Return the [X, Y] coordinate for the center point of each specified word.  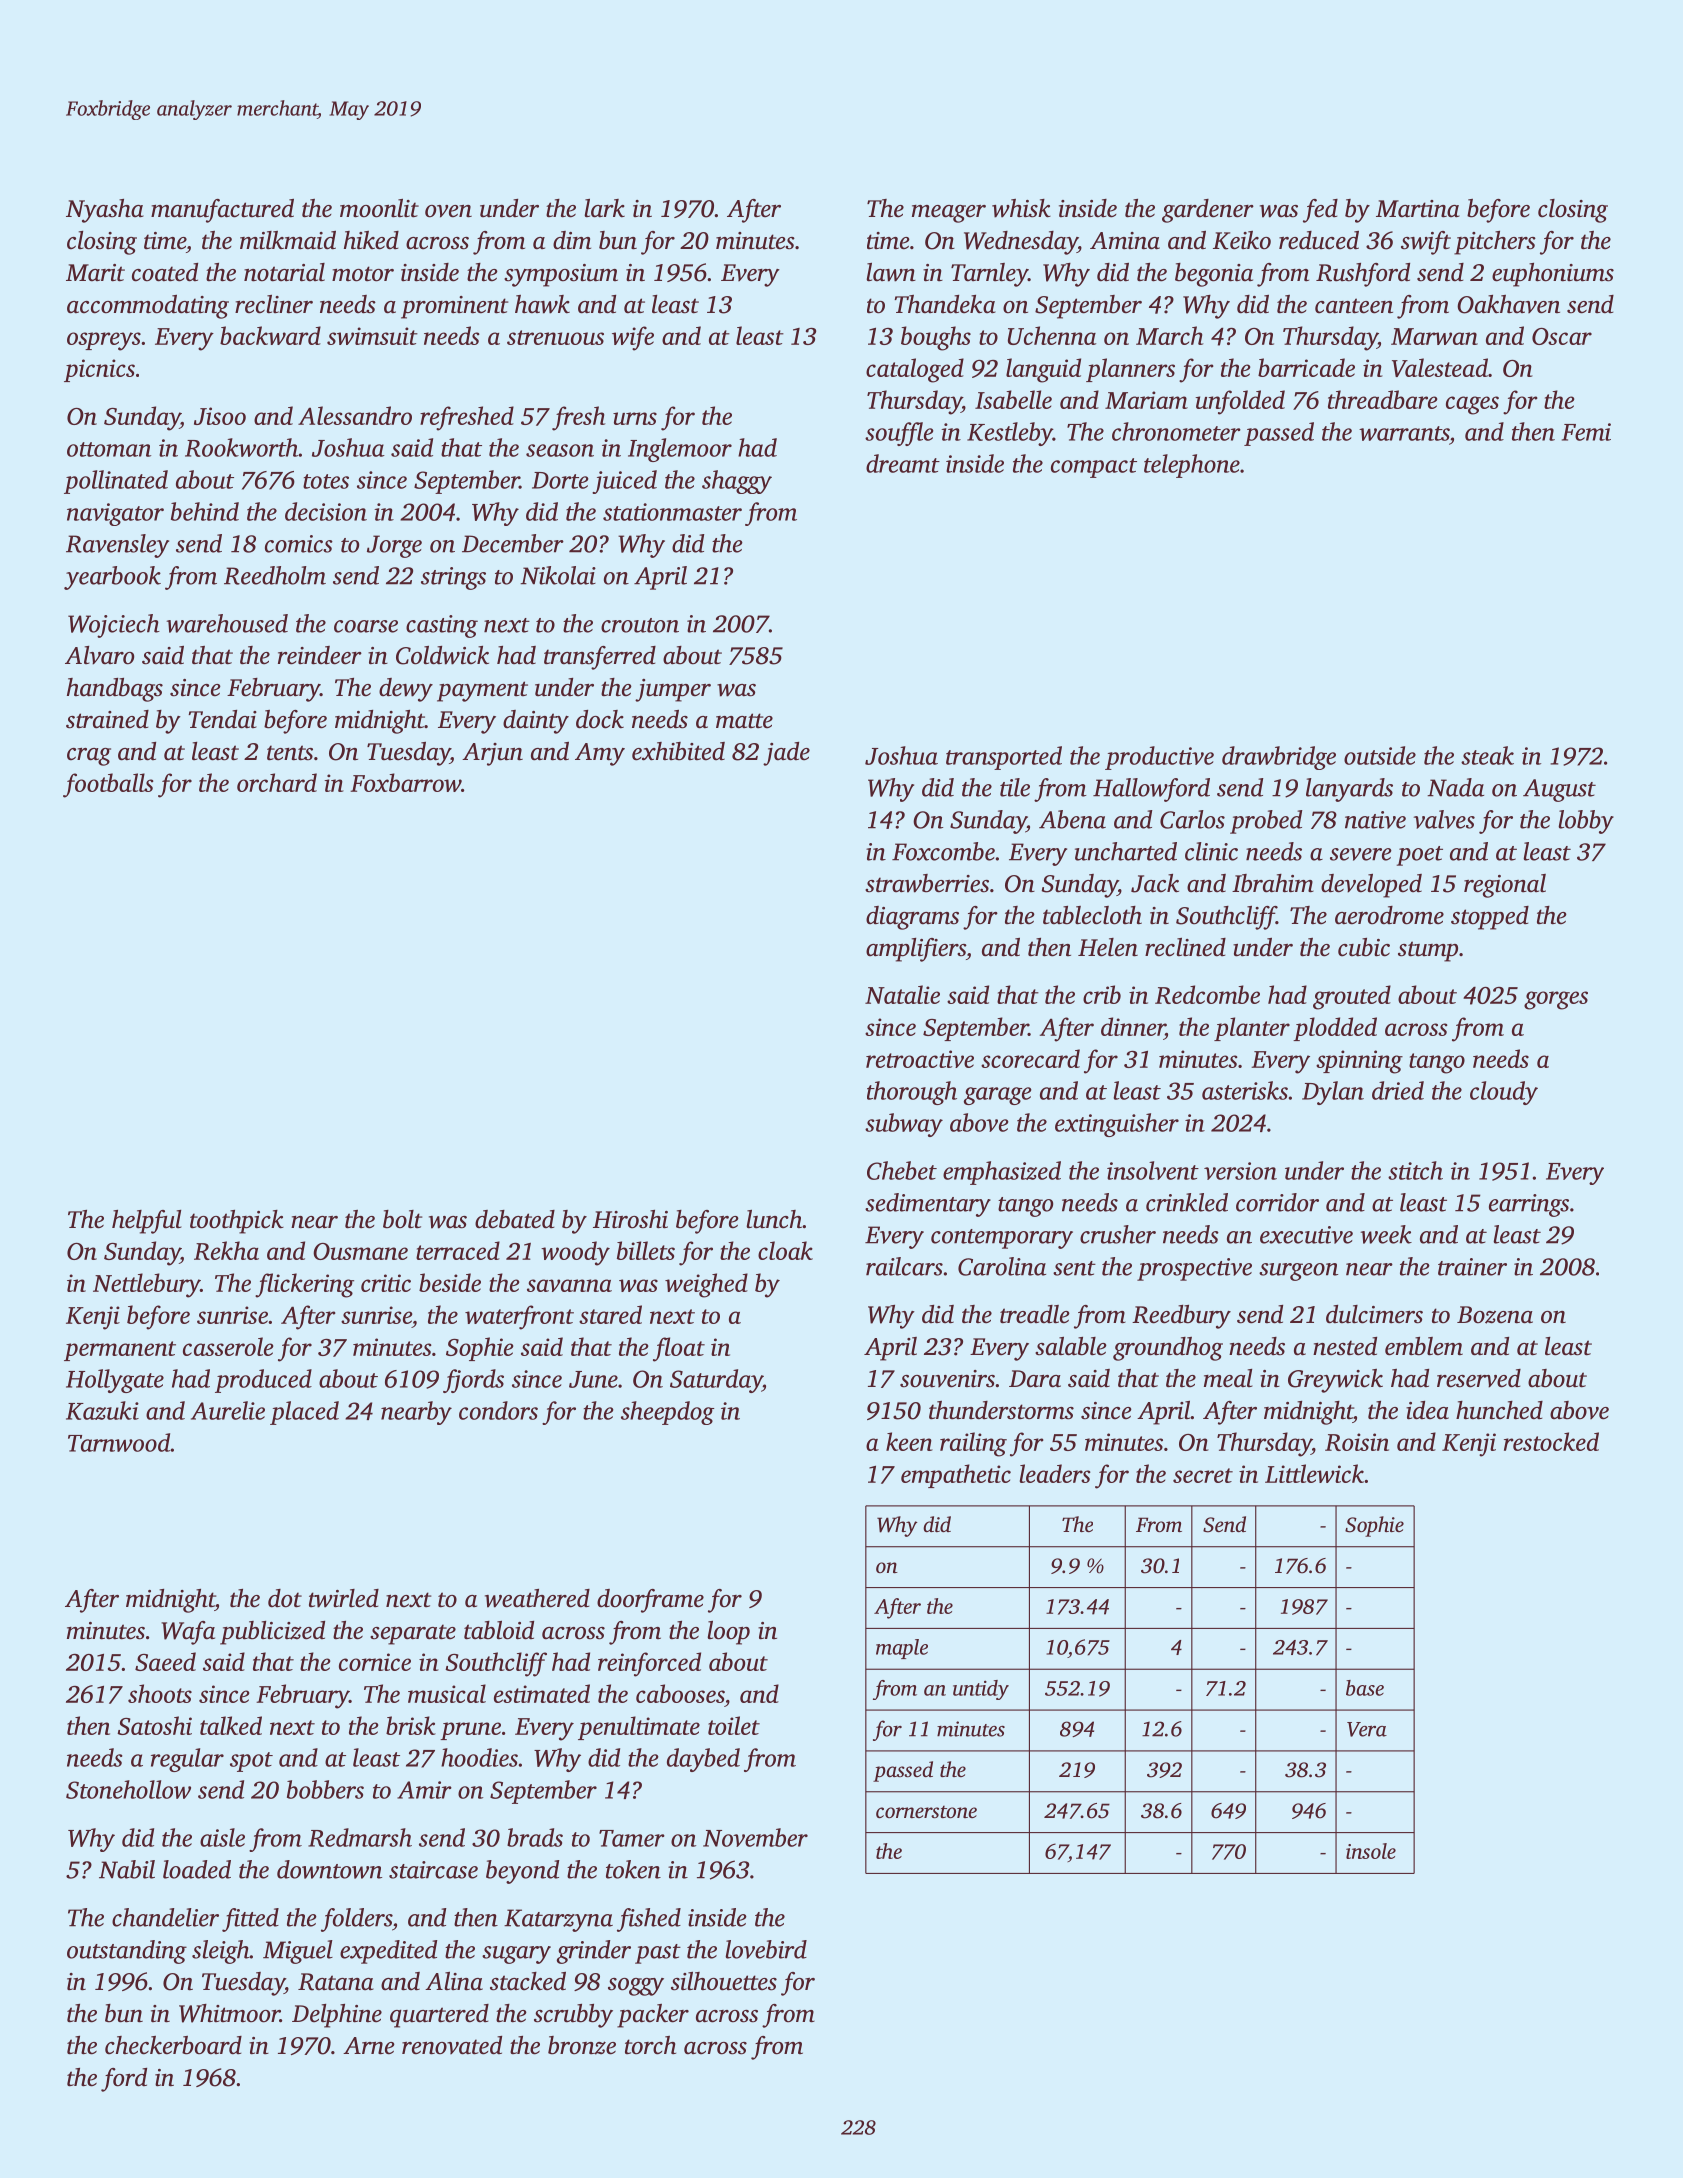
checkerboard [173, 2045]
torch [650, 2045]
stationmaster [672, 512]
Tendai [223, 719]
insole [1371, 1851]
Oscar [1562, 336]
